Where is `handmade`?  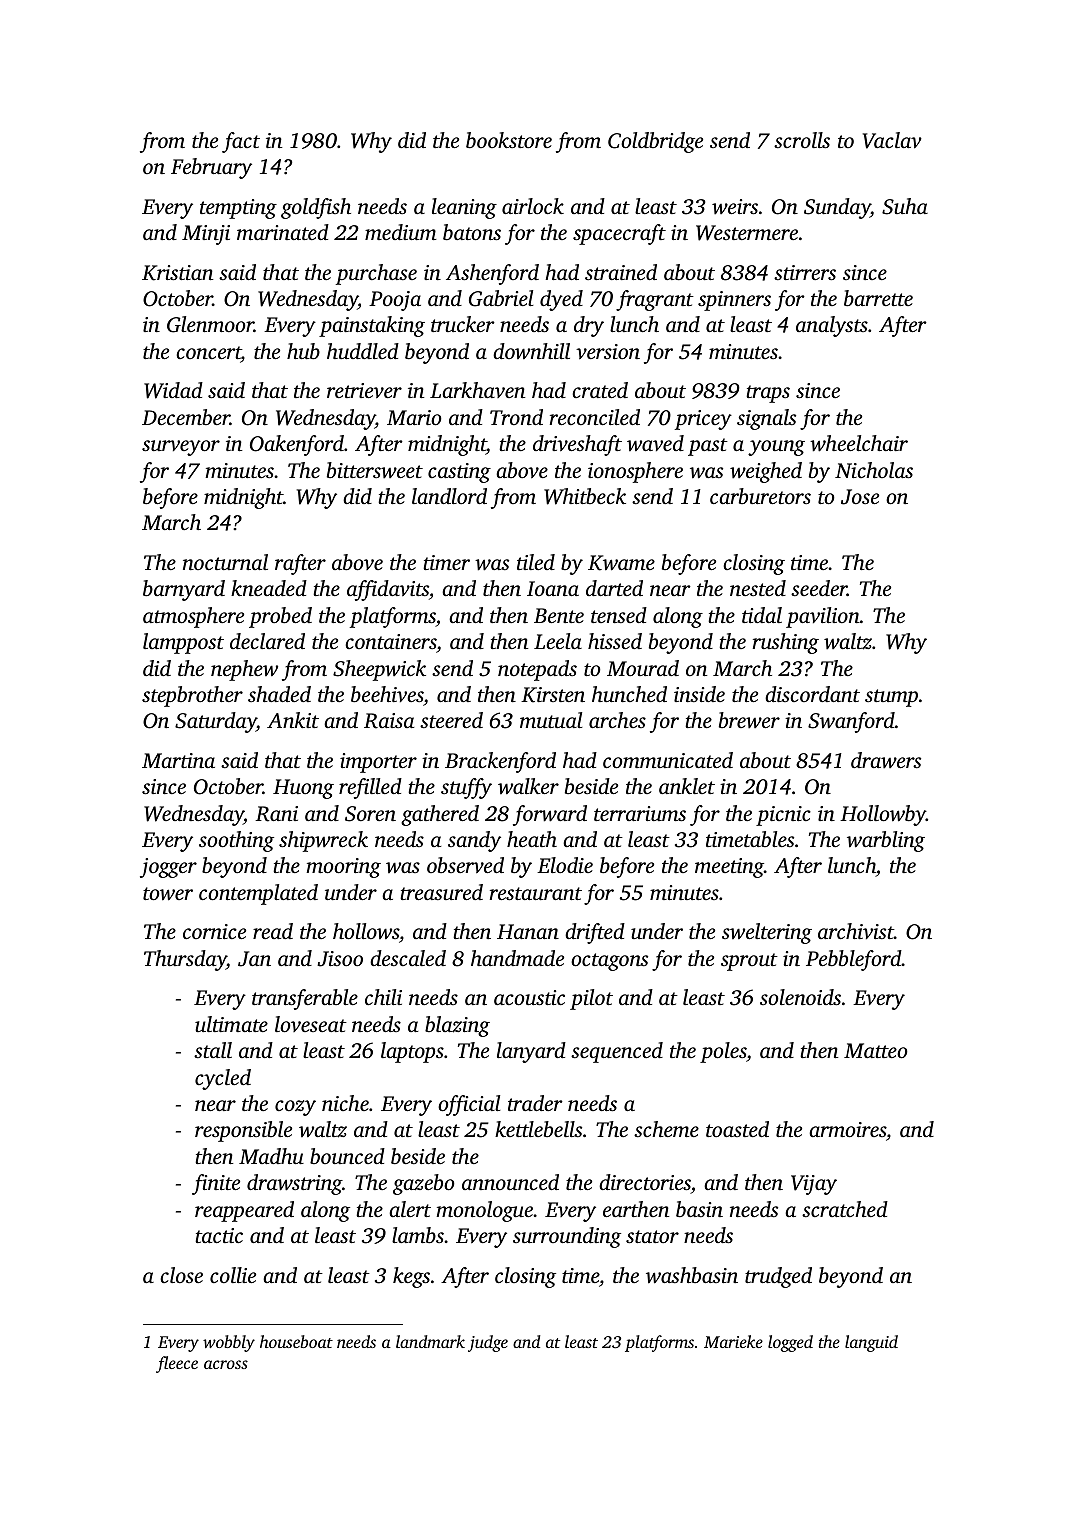 handmade is located at coordinates (517, 958).
